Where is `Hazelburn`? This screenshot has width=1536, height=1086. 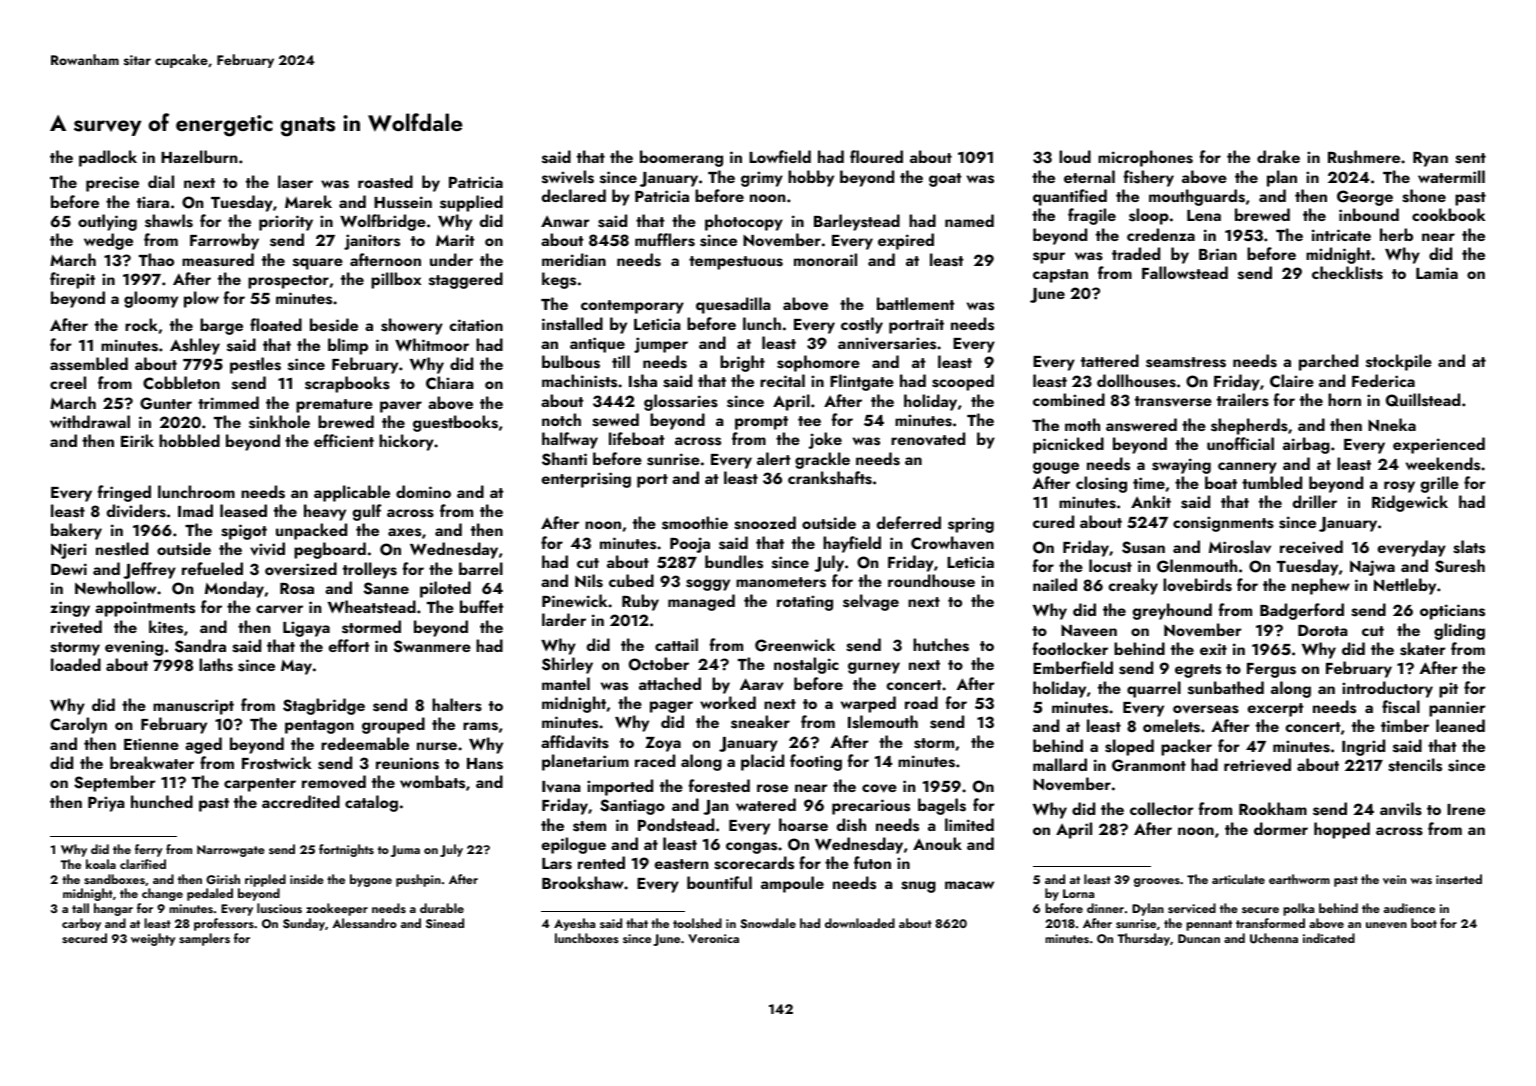
Hazelburn is located at coordinates (199, 156).
